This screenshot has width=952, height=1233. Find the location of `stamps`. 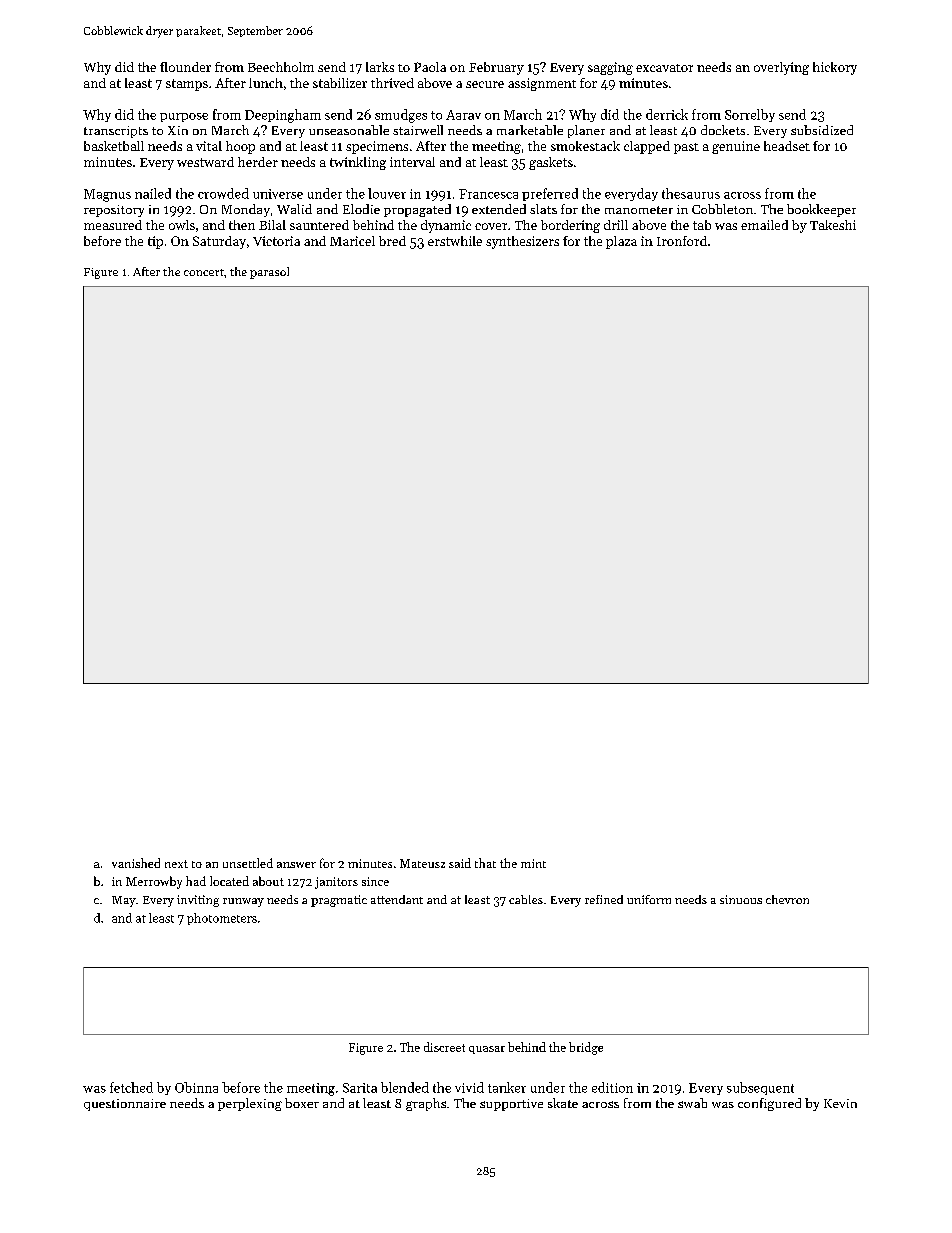

stamps is located at coordinates (187, 85).
